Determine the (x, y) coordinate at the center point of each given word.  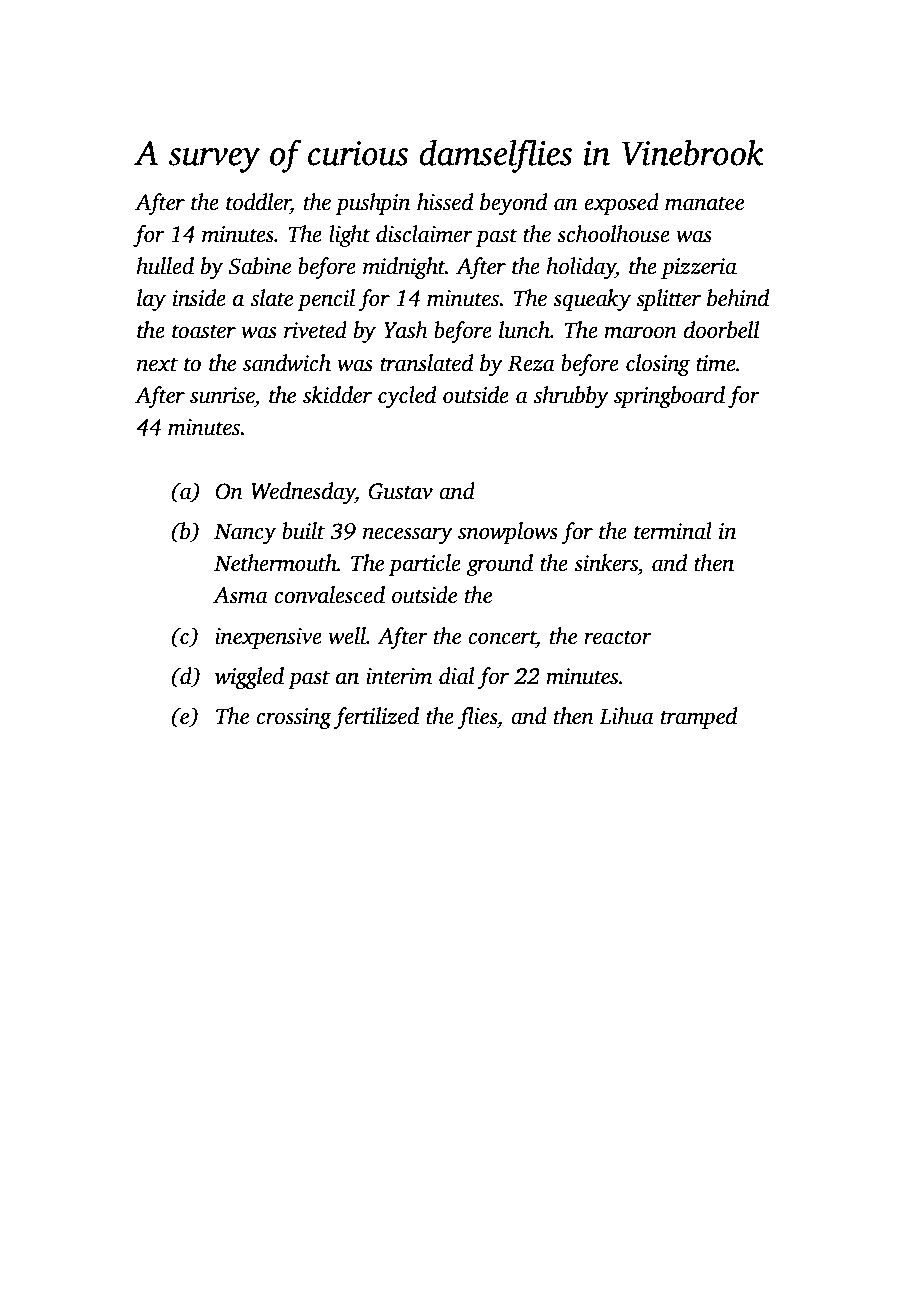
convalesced (329, 595)
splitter (668, 300)
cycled (407, 397)
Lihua (626, 716)
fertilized (376, 718)
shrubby (571, 397)
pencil (326, 300)
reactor (618, 638)
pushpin (373, 204)
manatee (704, 203)
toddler (258, 203)
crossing (294, 718)
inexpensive (268, 638)
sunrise (222, 395)
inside (199, 298)
